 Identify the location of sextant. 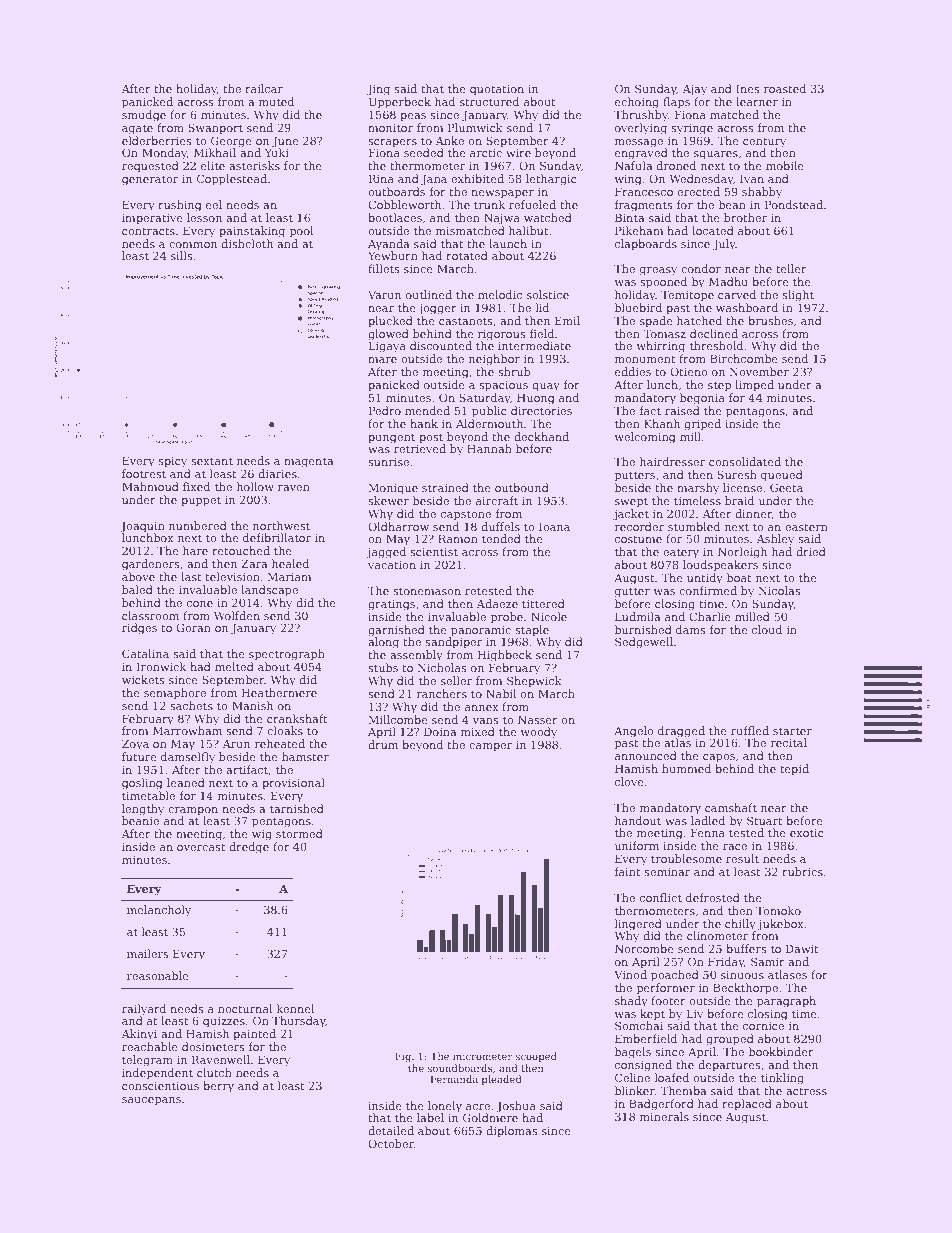
(212, 461).
